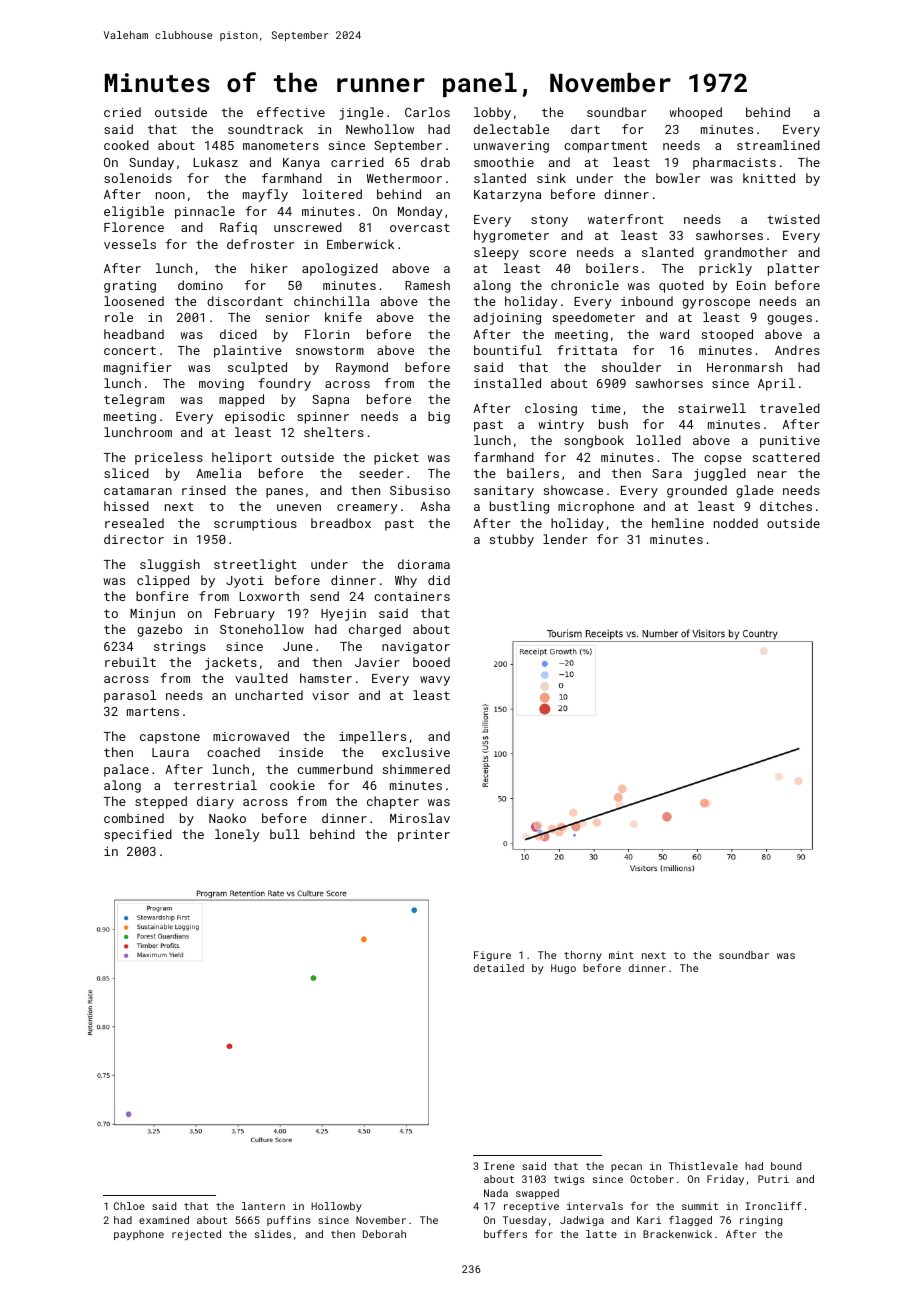 This page has width=924, height=1308. Describe the element at coordinates (134, 212) in the page. I see `eligible` at that location.
